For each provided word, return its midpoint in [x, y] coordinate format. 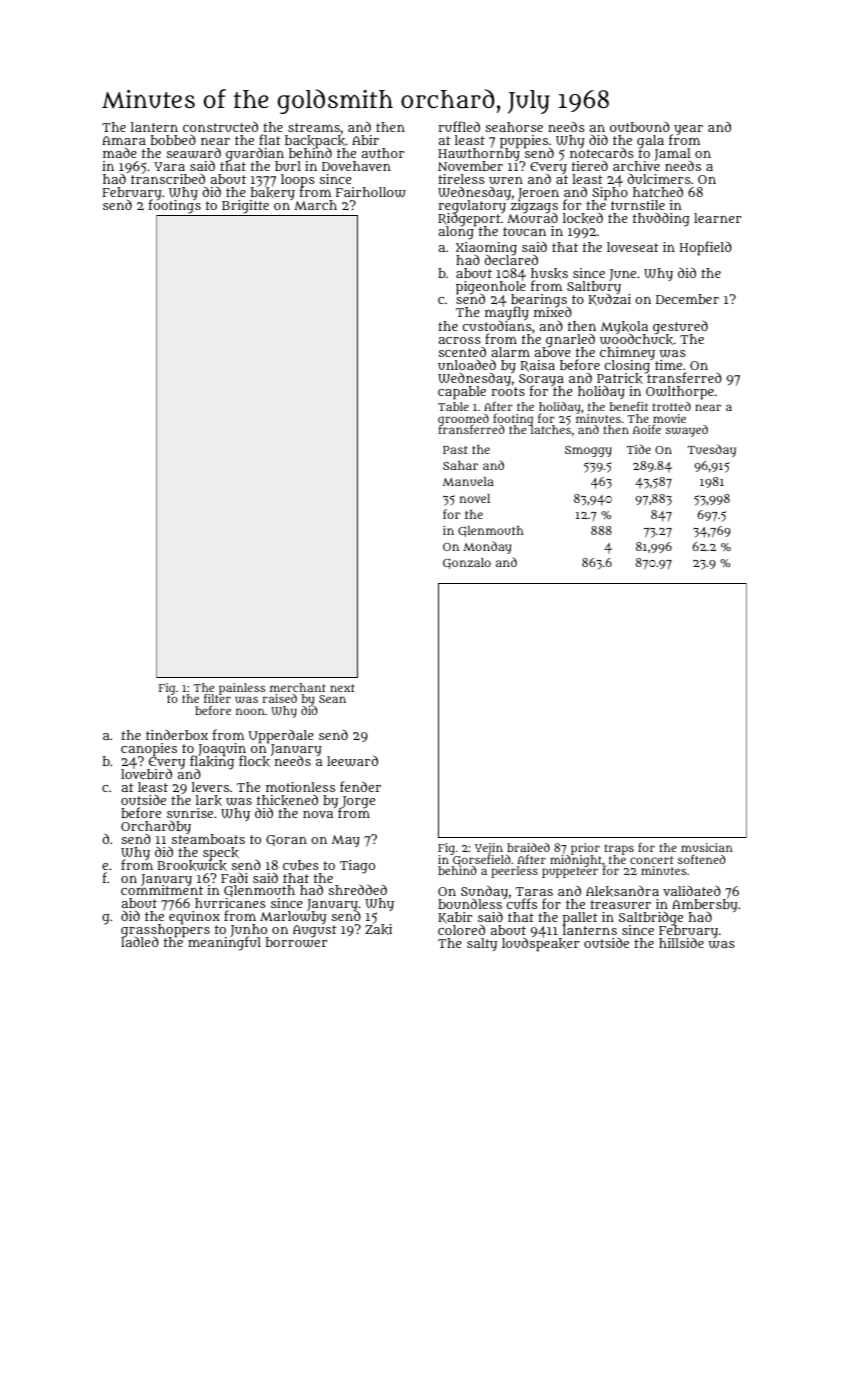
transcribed [168, 179]
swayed [687, 431]
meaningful [224, 944]
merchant [298, 687]
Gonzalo [467, 563]
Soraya [541, 380]
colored [461, 930]
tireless [461, 179]
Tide [638, 449]
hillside [681, 943]
